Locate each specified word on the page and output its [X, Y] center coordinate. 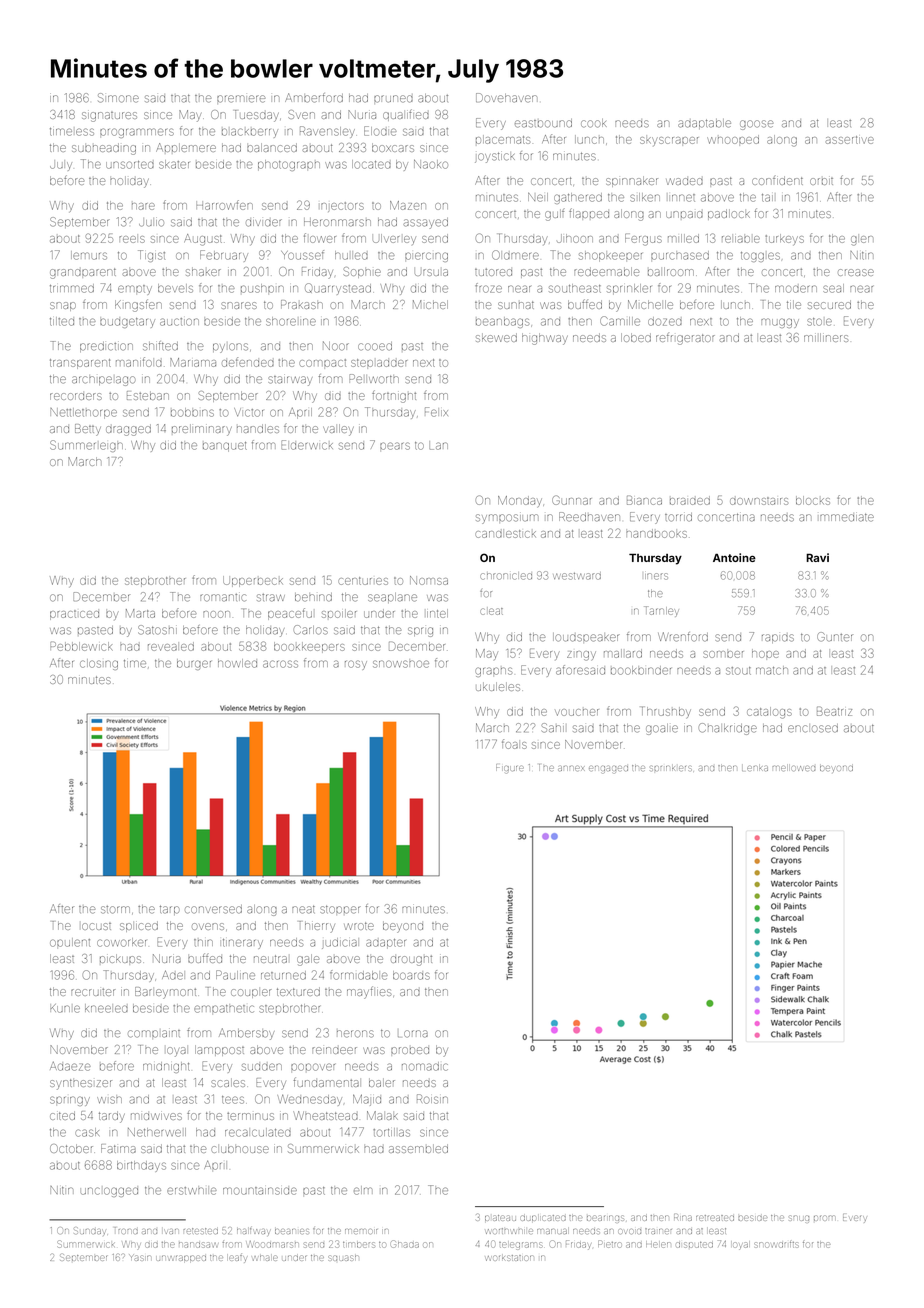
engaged [608, 769]
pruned [393, 99]
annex [571, 768]
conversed [213, 909]
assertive [850, 140]
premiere [241, 99]
